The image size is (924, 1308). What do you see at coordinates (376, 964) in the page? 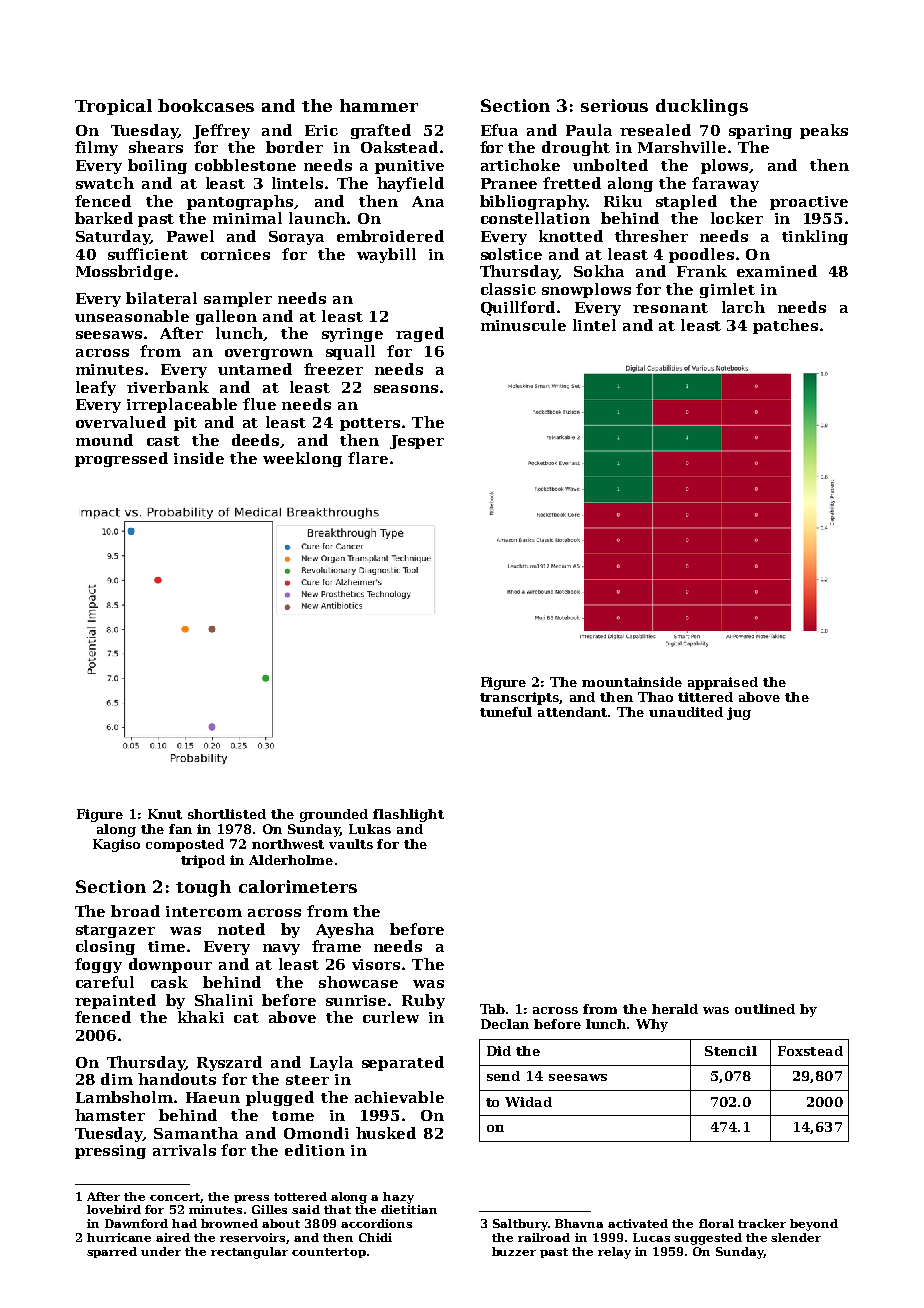
I see `visors` at bounding box center [376, 964].
